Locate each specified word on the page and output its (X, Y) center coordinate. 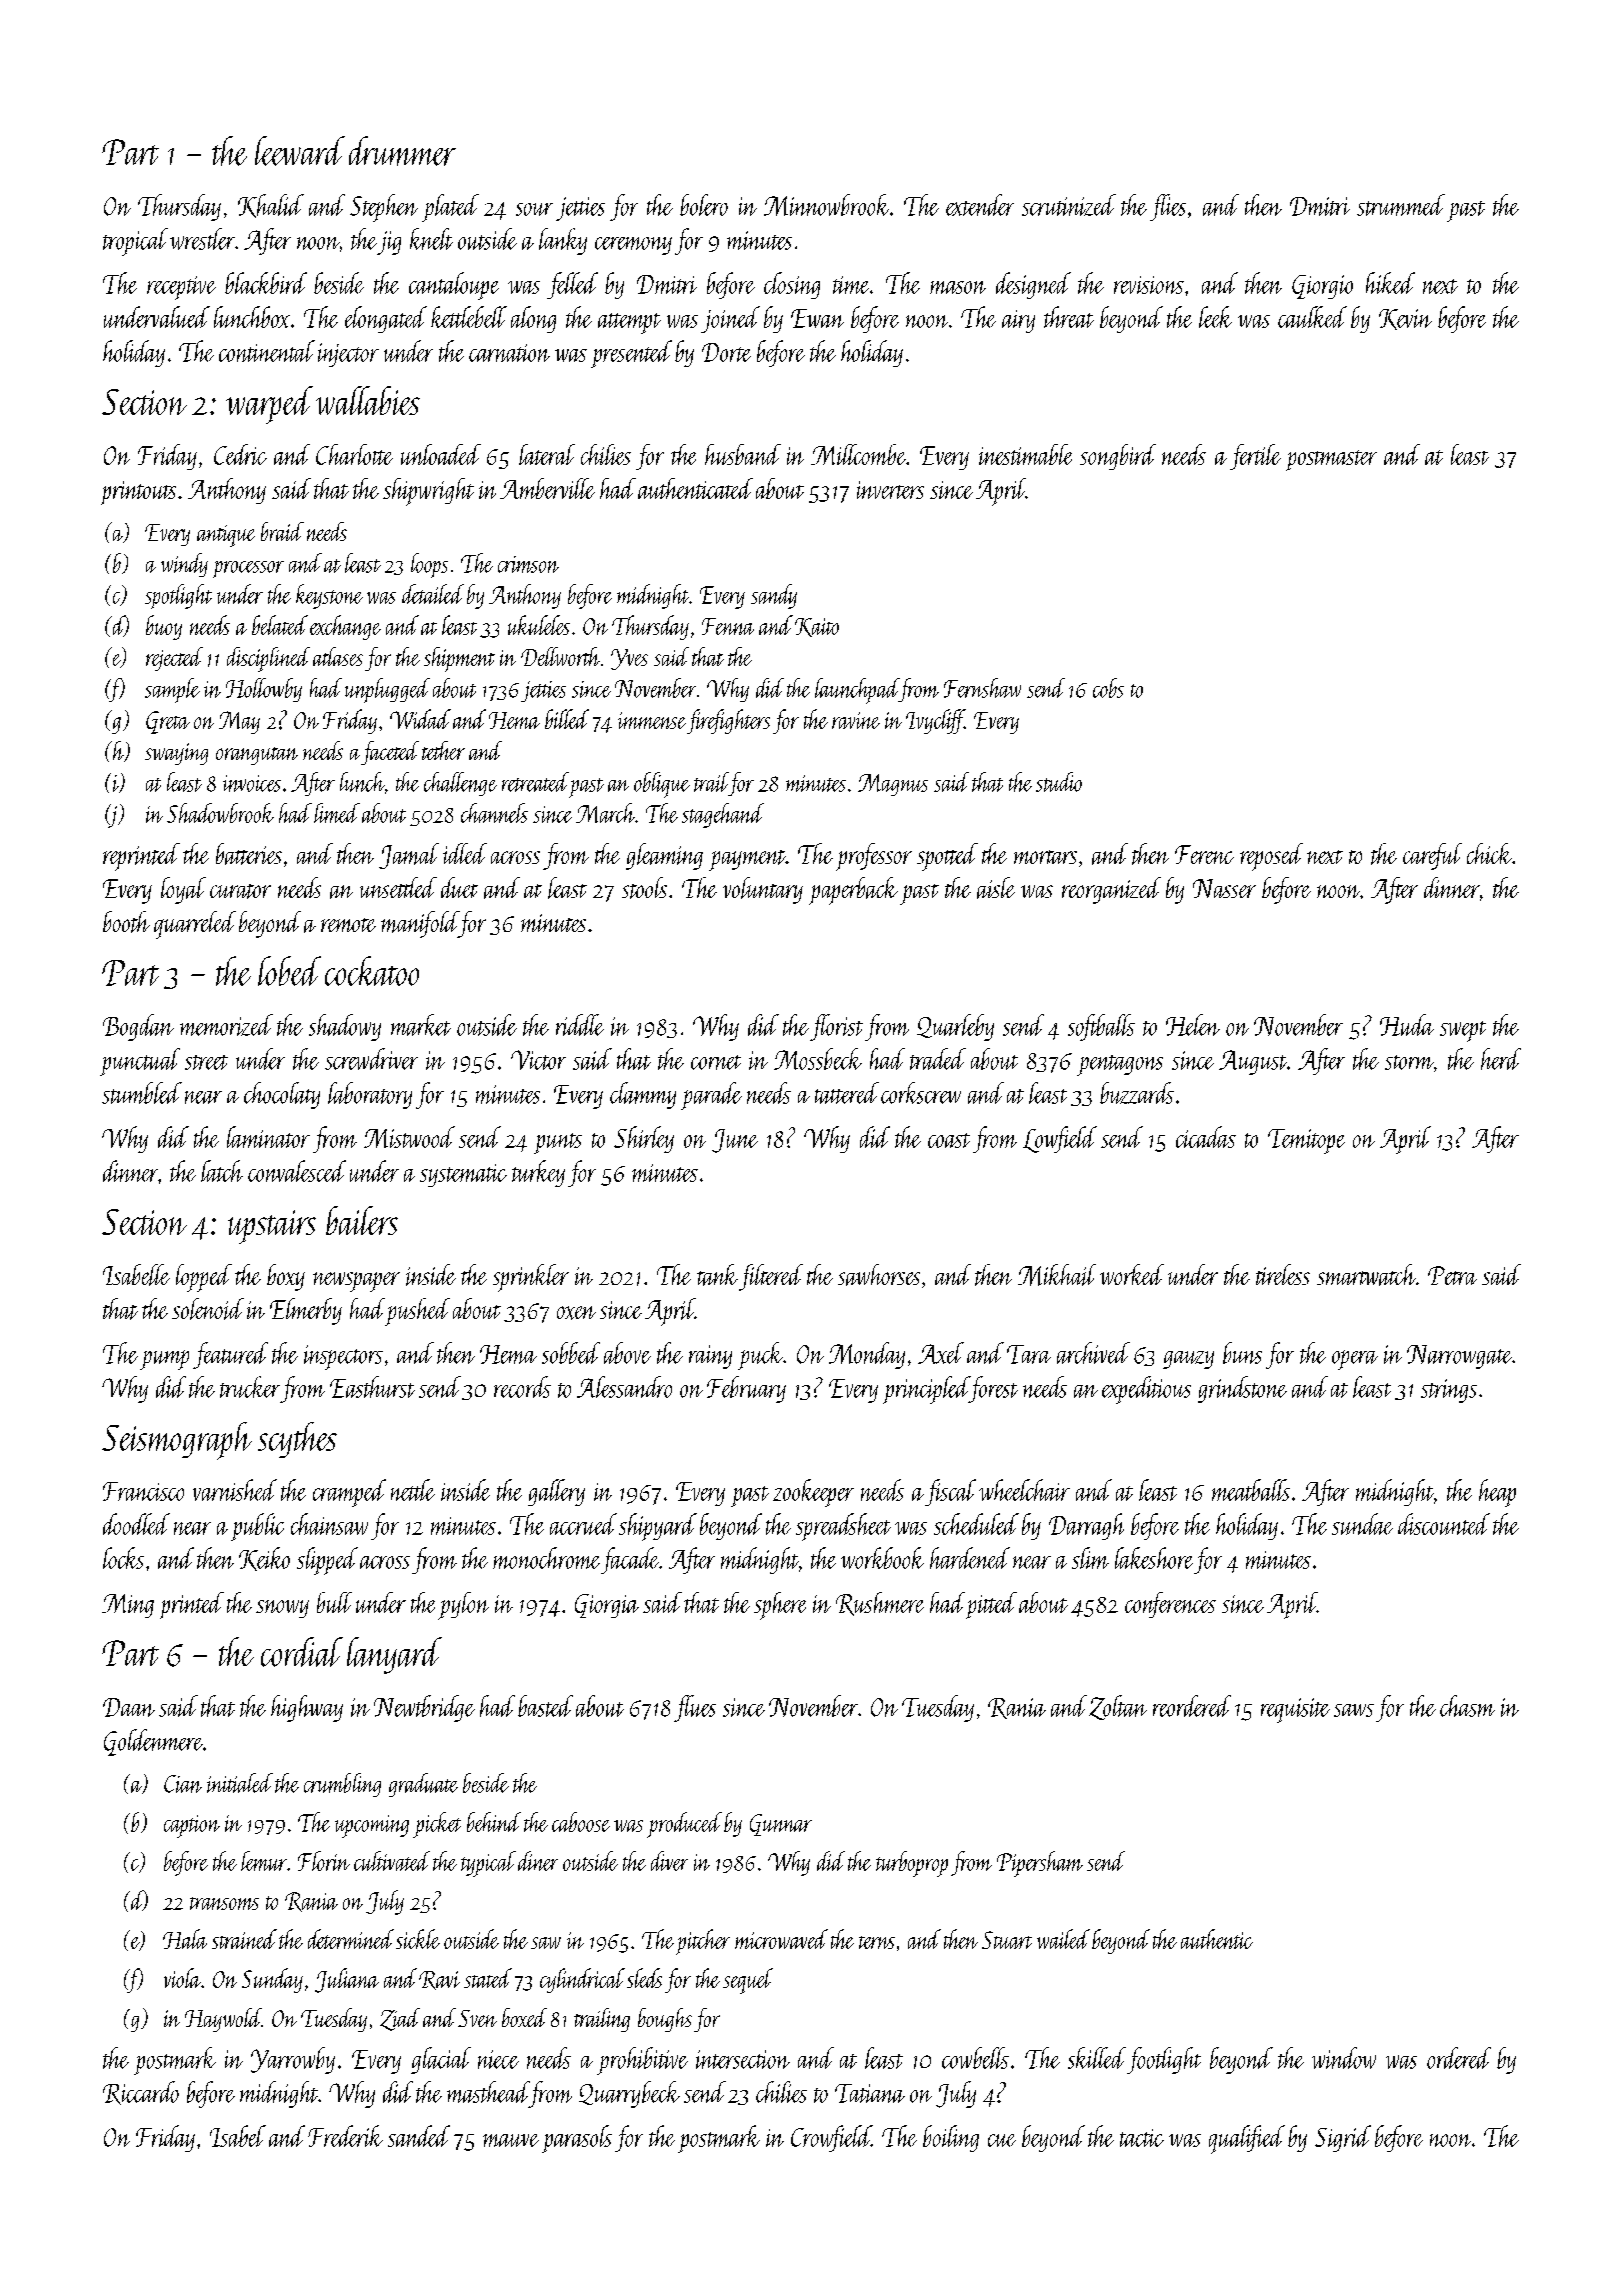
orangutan (257, 756)
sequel (748, 1981)
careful (1432, 856)
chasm (1467, 1706)
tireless (1283, 1274)
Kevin (1405, 319)
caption (192, 1826)
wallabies (368, 400)
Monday (867, 1355)
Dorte (726, 352)
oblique (662, 785)
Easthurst (372, 1387)
